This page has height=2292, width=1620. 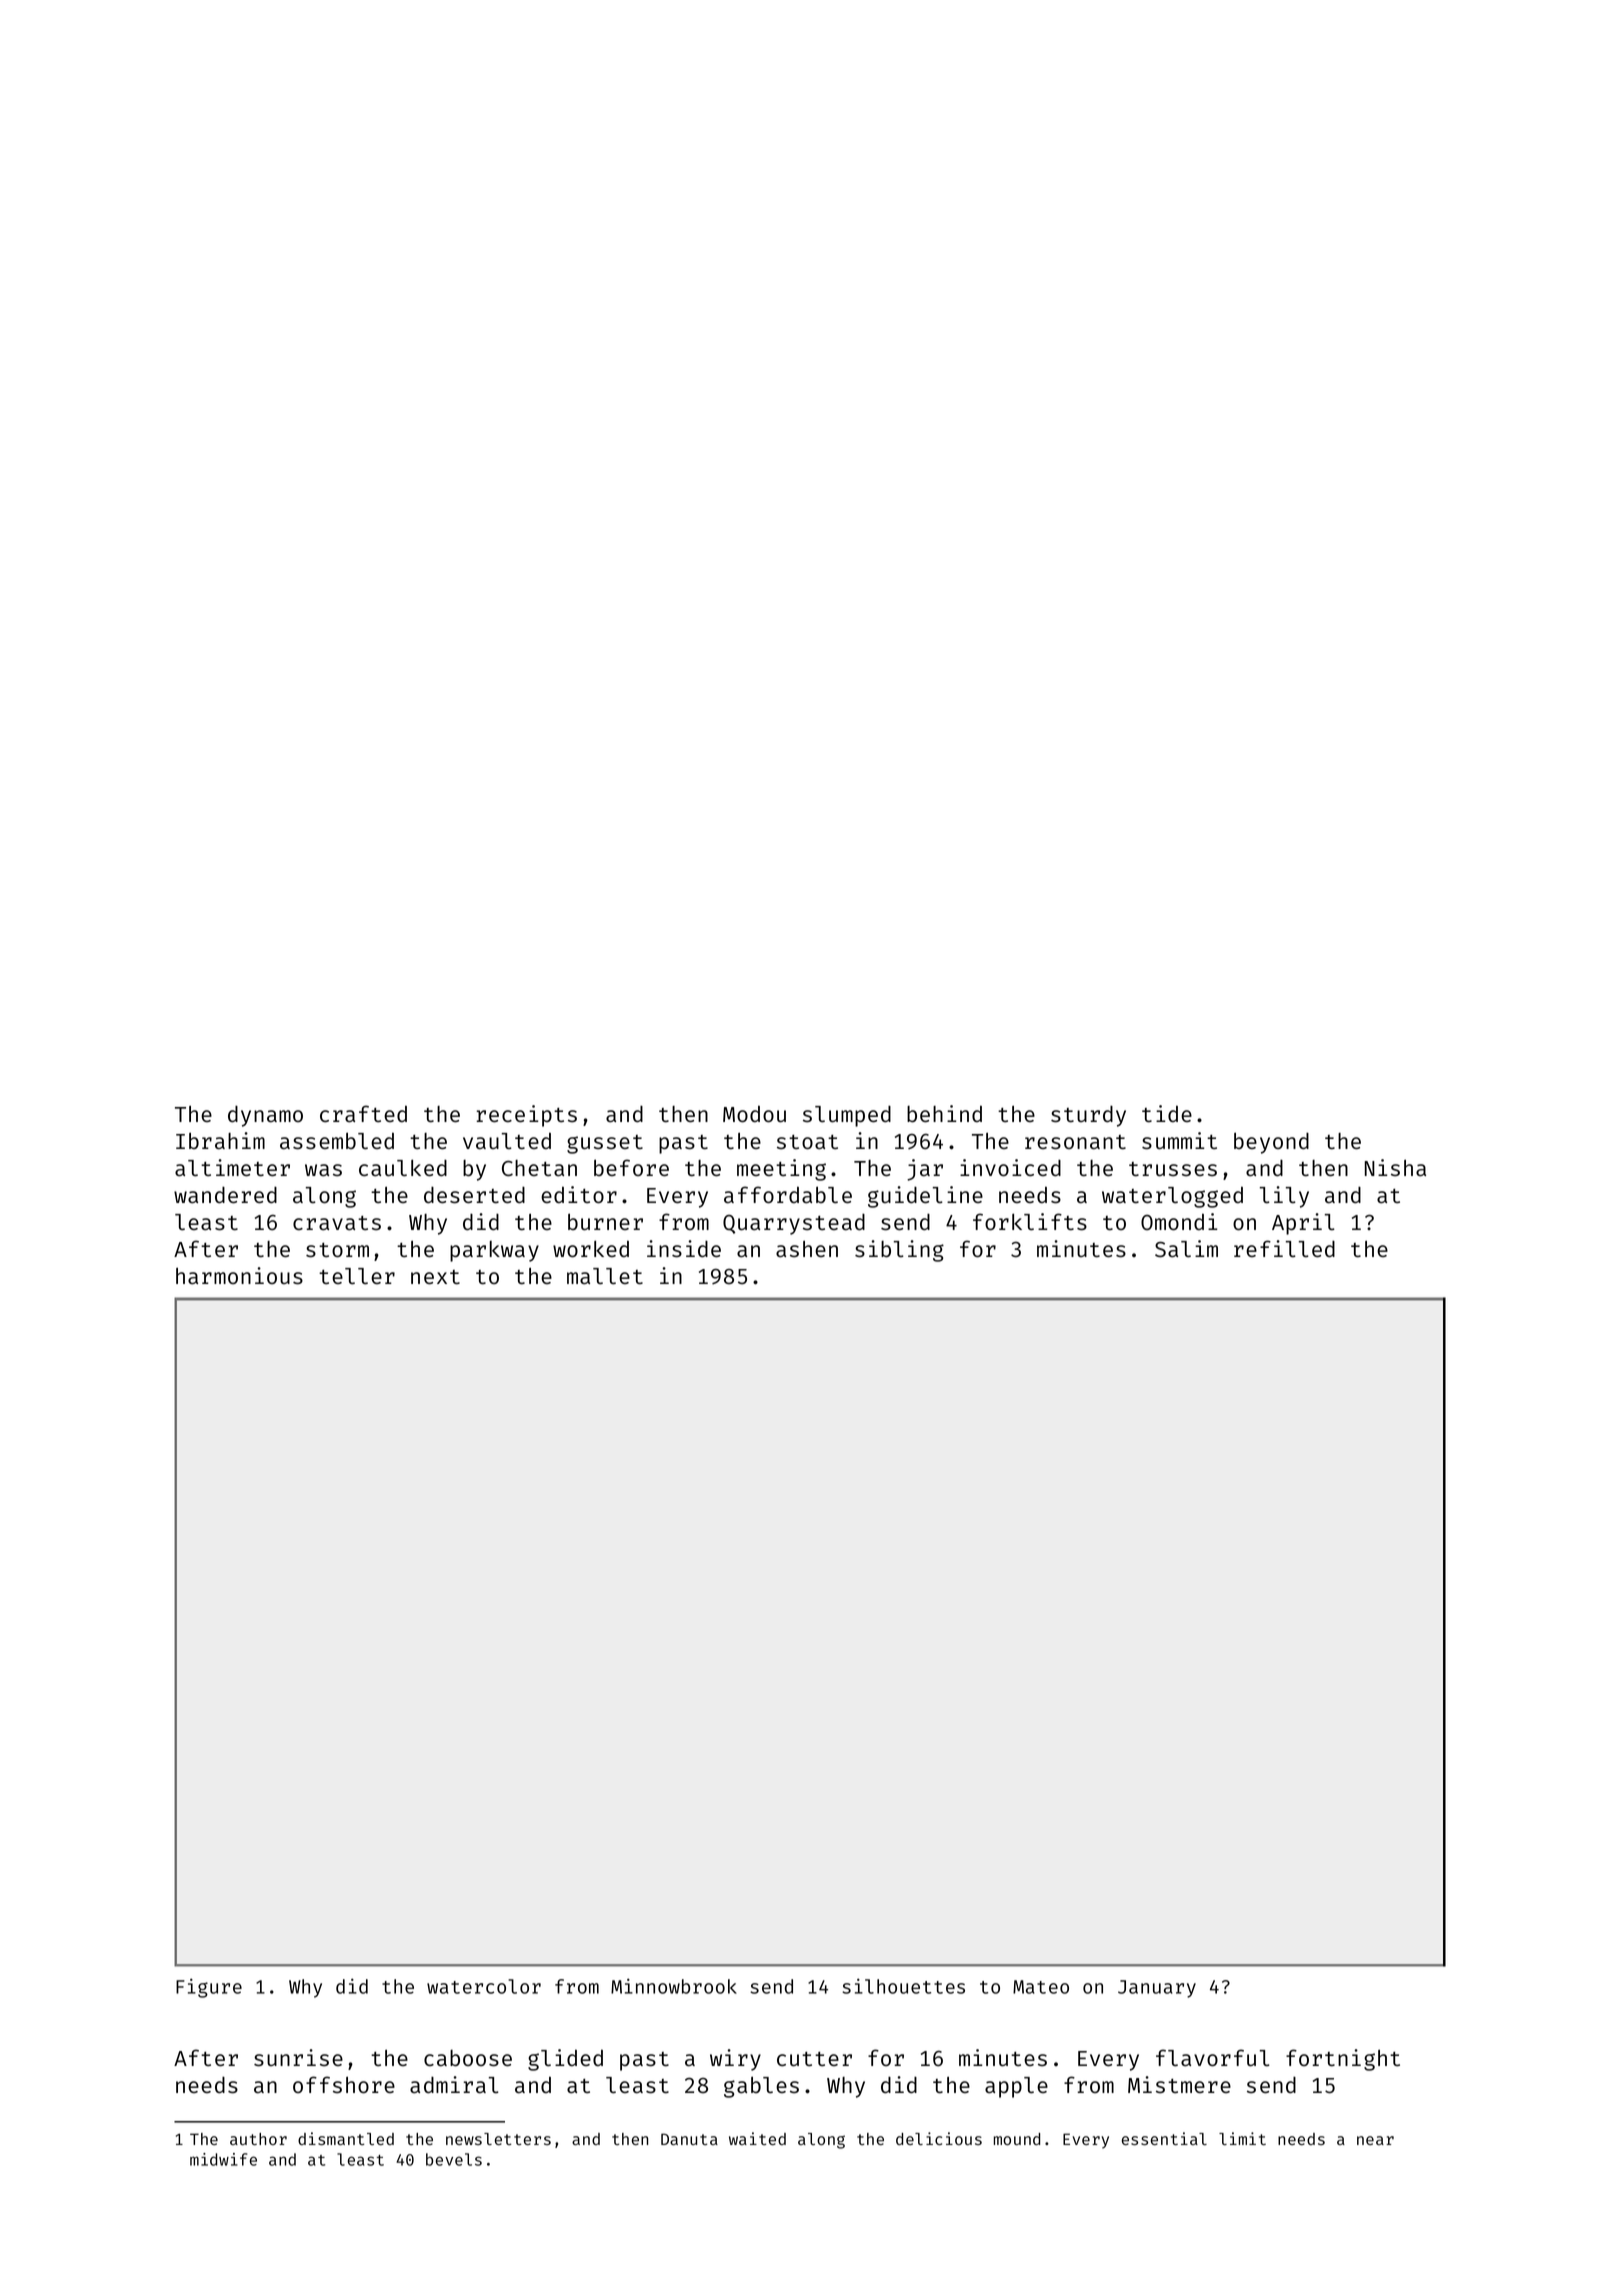 What do you see at coordinates (223, 2159) in the page?
I see `midwife` at bounding box center [223, 2159].
